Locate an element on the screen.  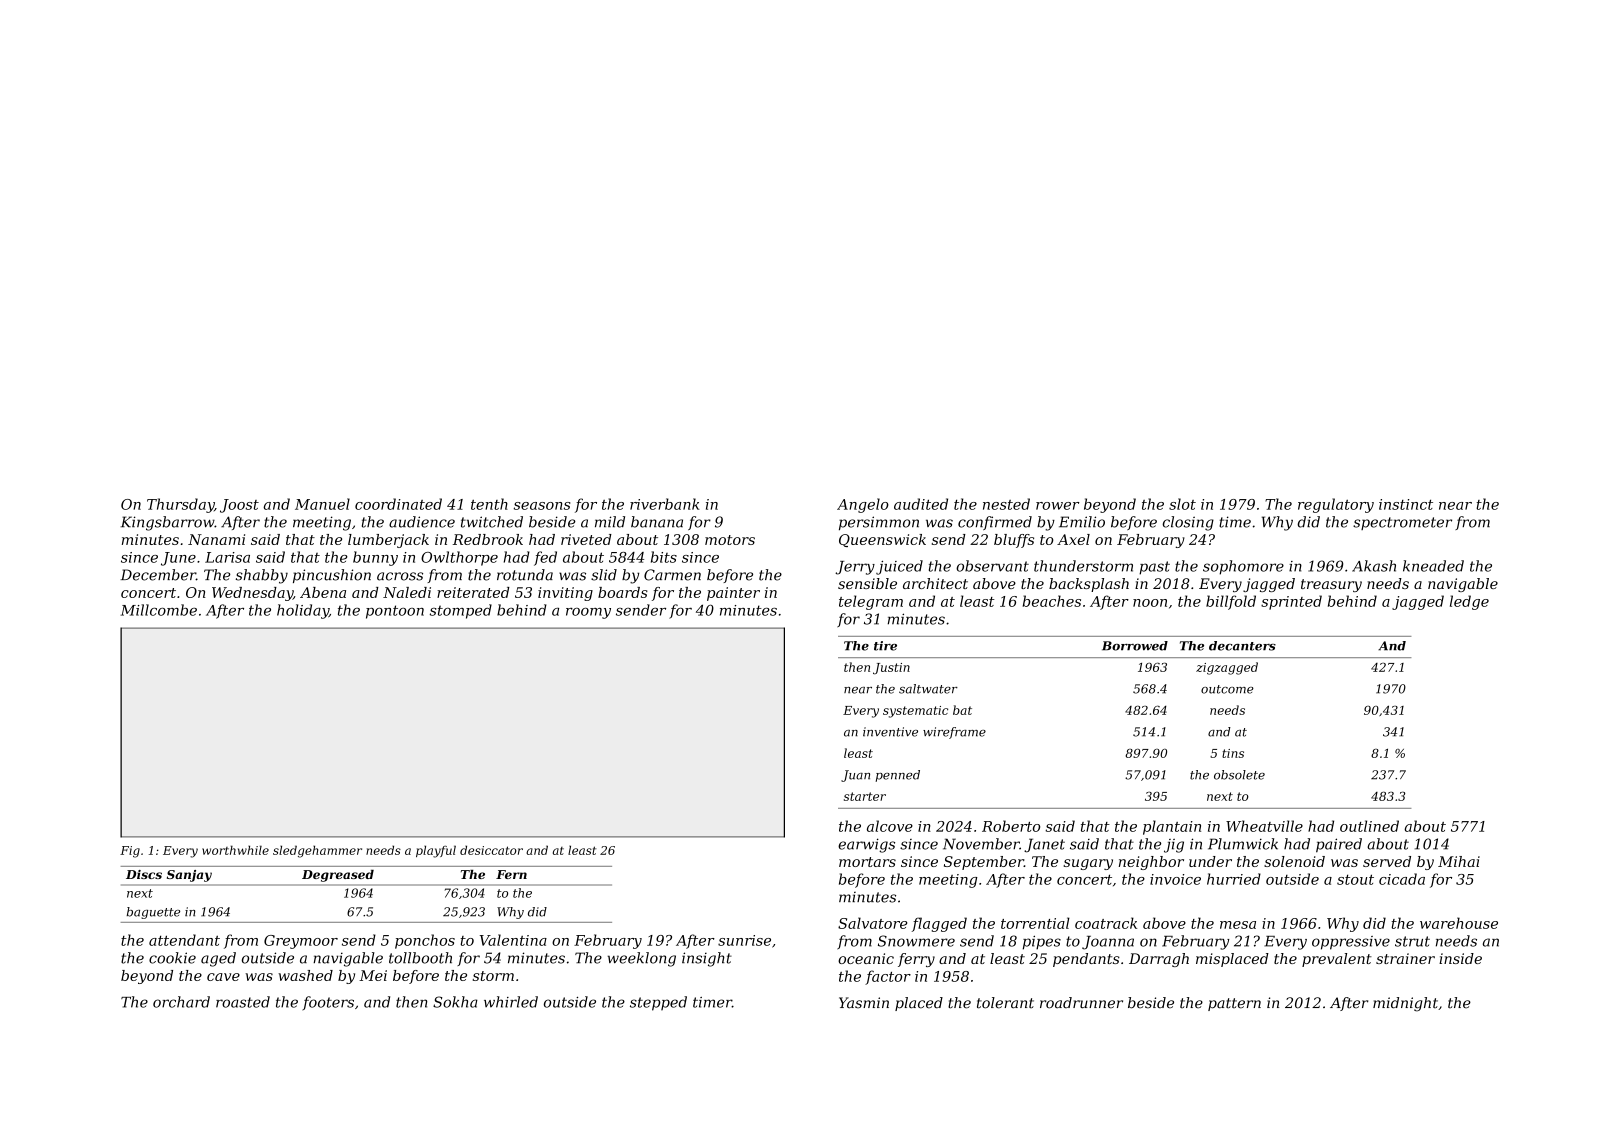
roomy is located at coordinates (588, 613).
